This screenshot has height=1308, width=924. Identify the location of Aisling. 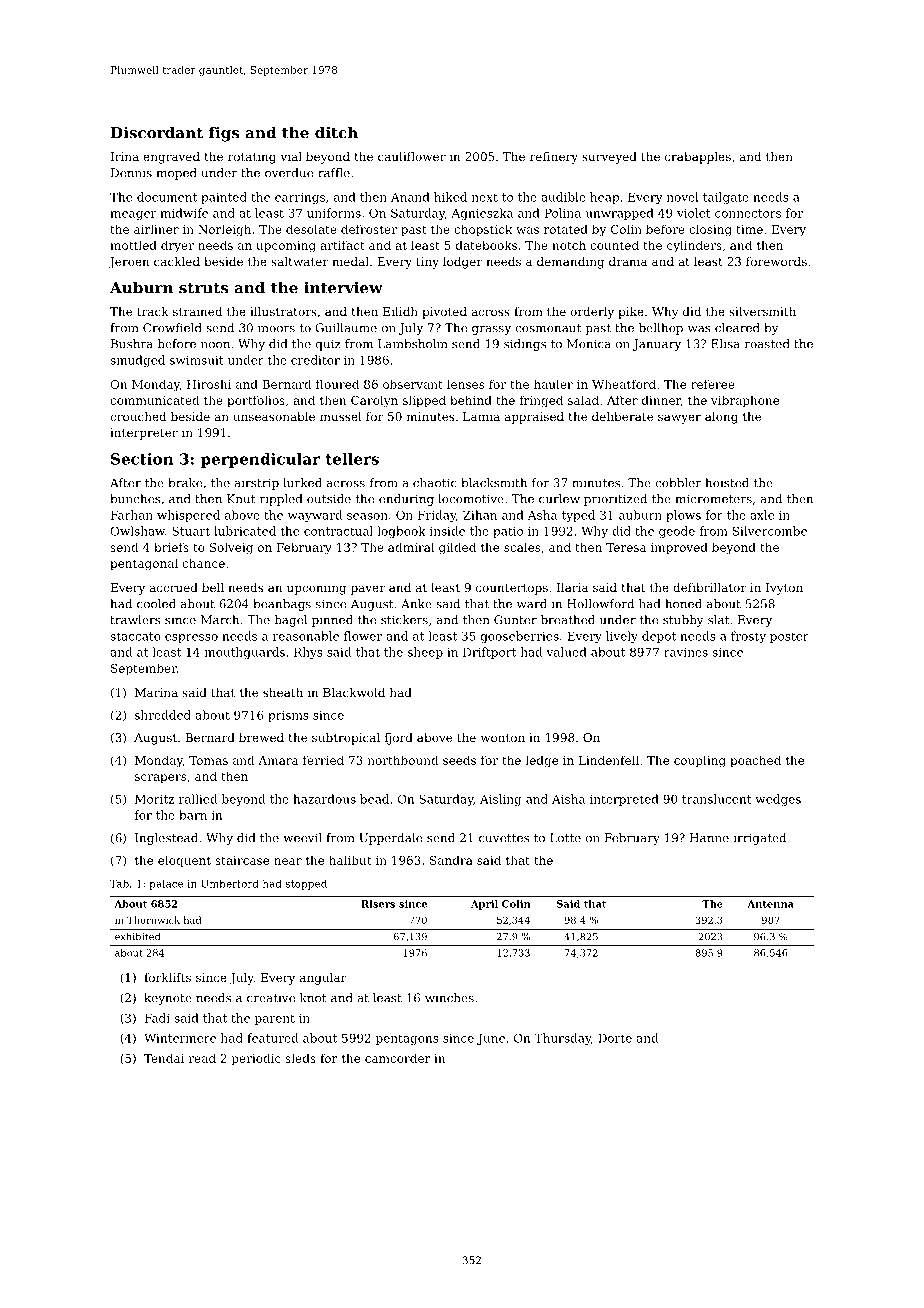
(500, 800).
